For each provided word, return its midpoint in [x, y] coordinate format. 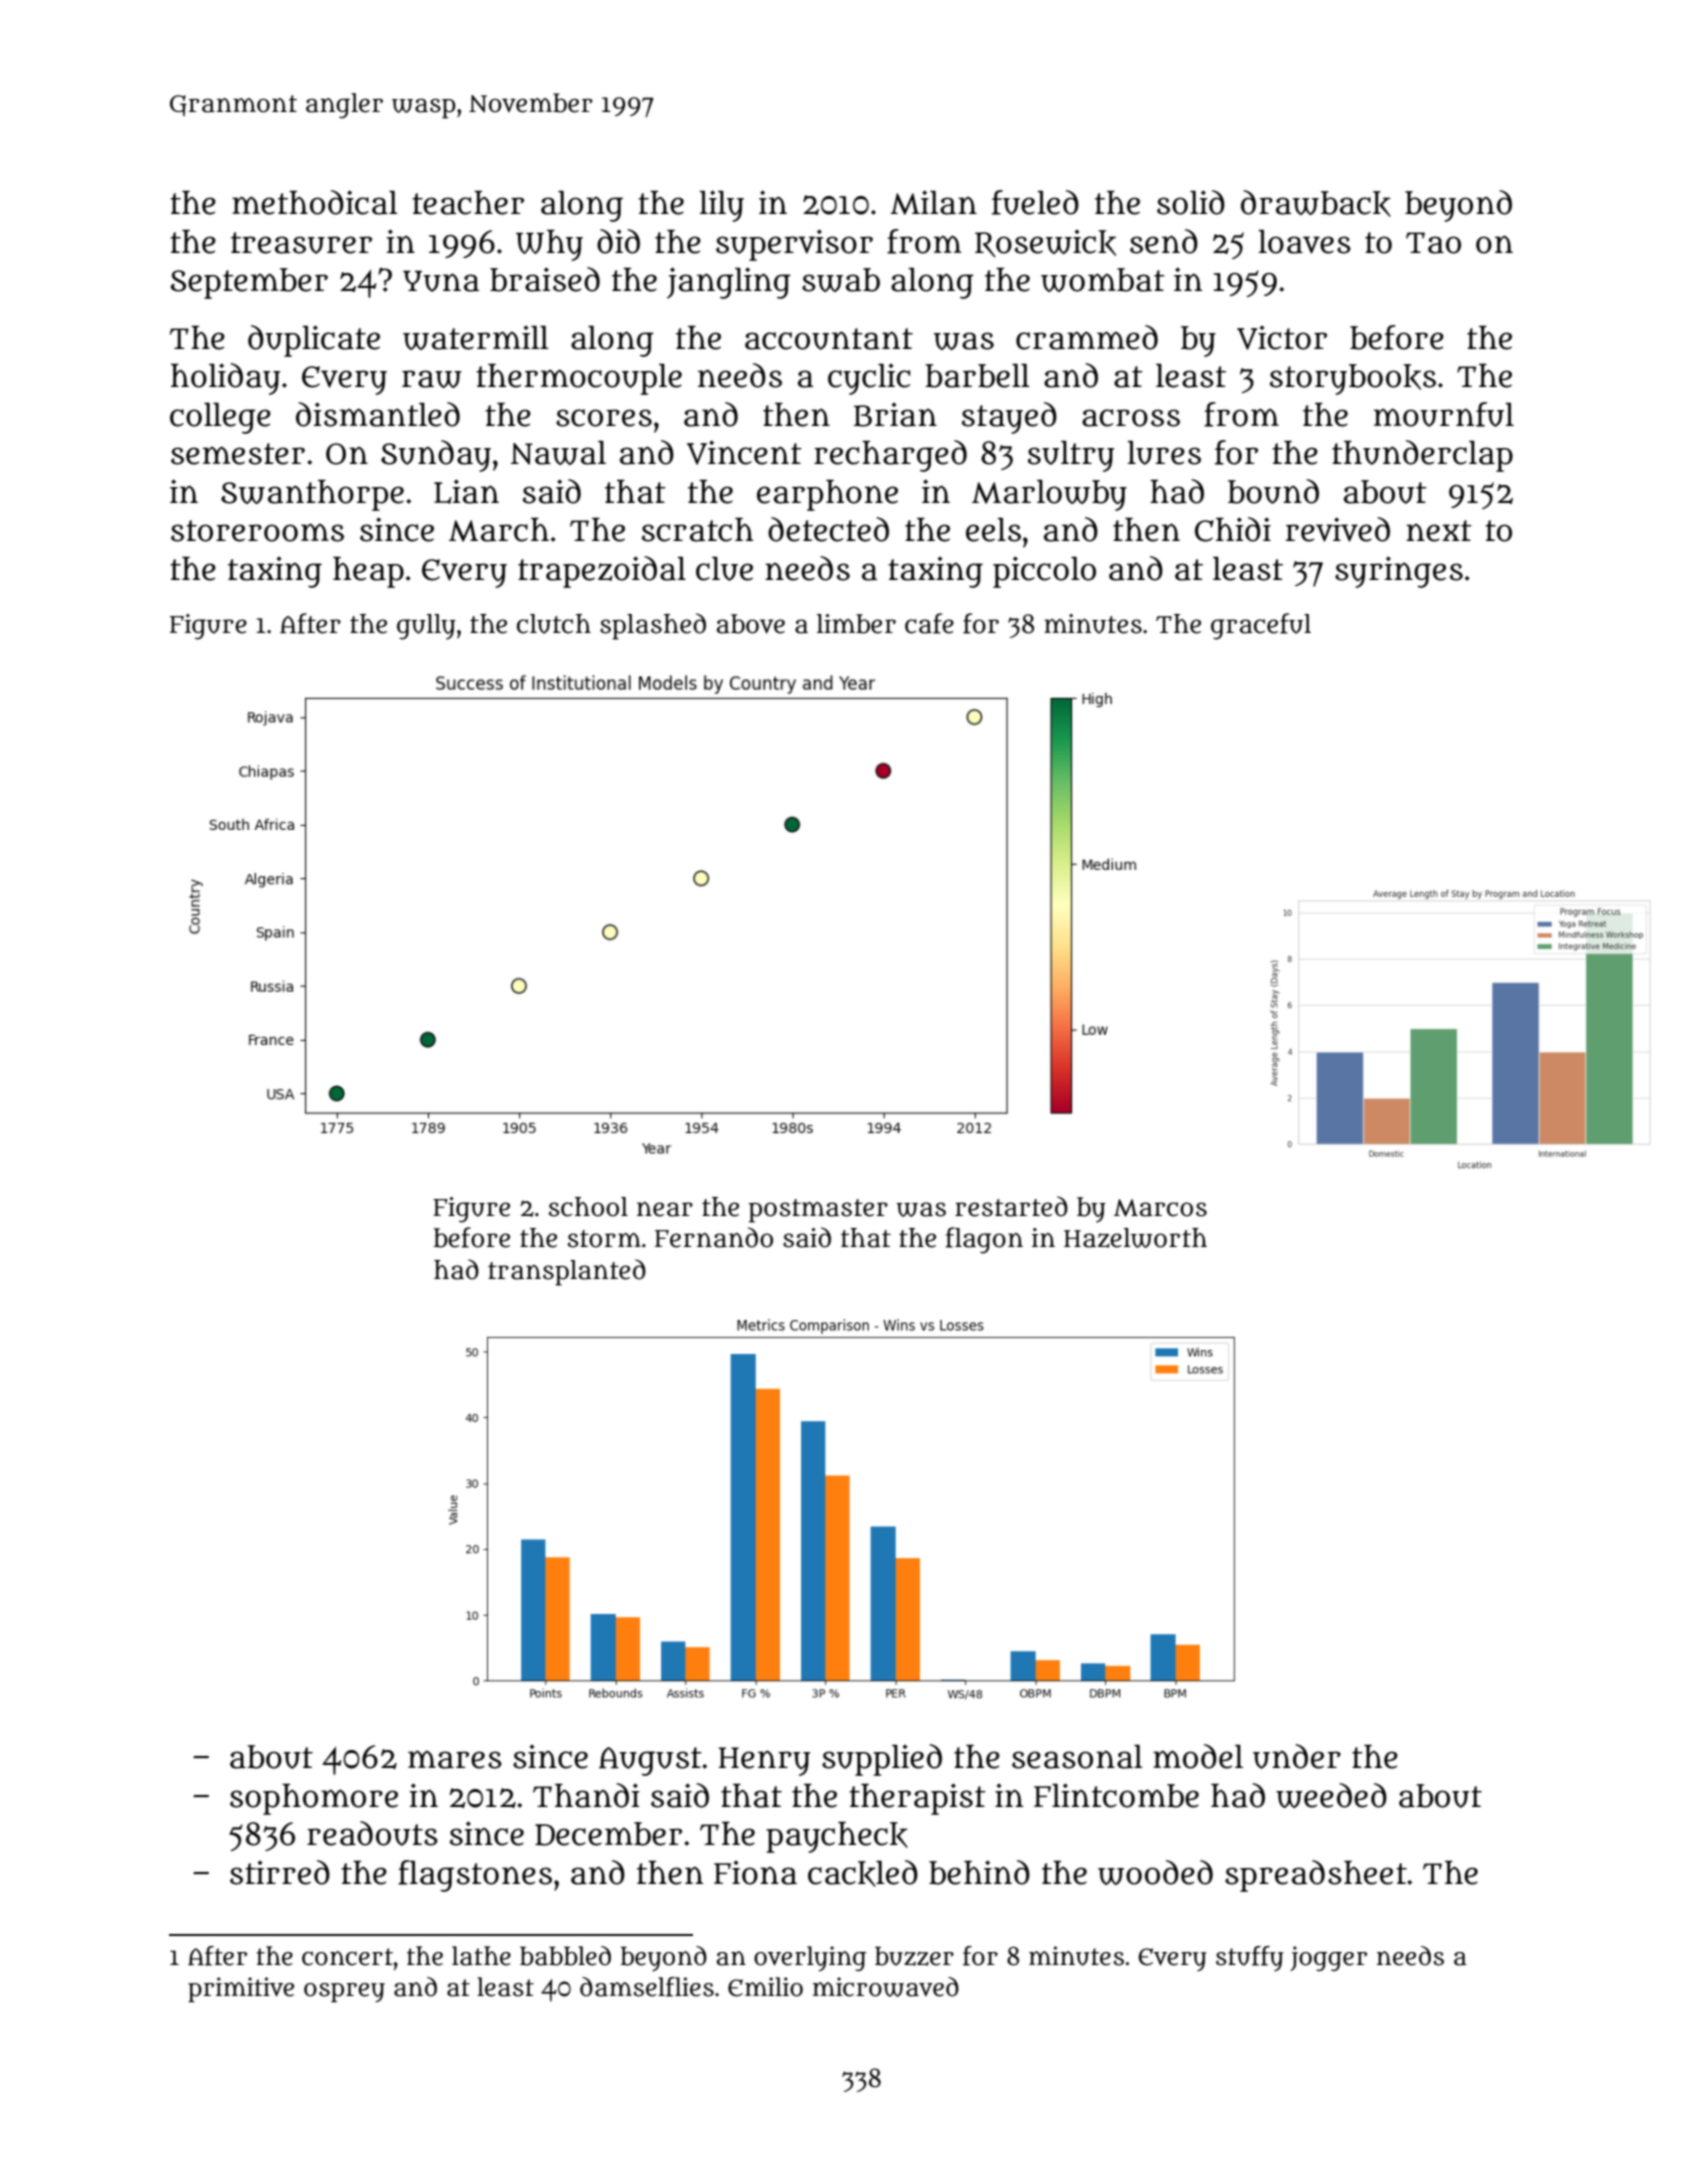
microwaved [886, 1987]
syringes [1399, 572]
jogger [1328, 1958]
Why [549, 245]
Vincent [744, 452]
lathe [481, 1956]
